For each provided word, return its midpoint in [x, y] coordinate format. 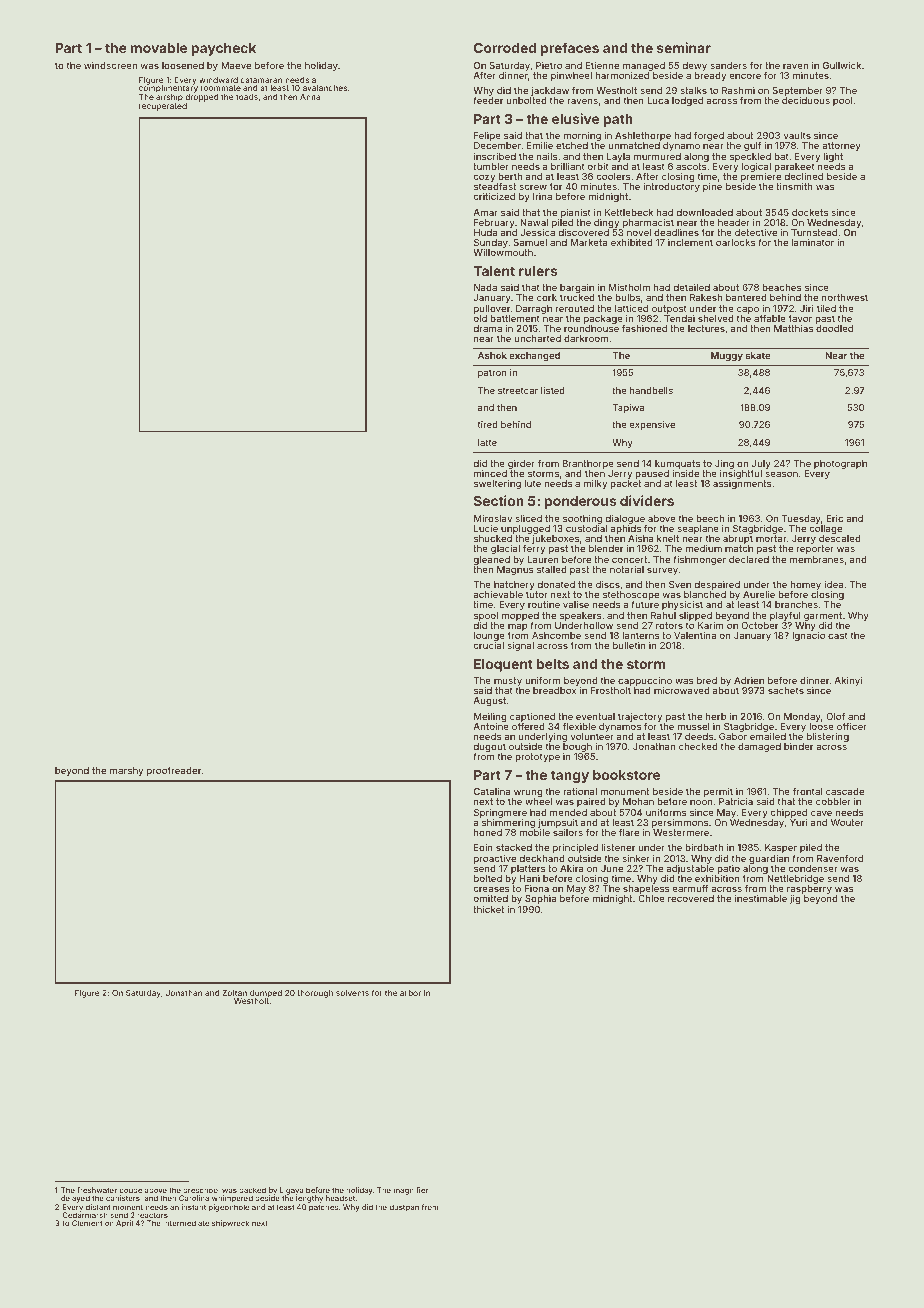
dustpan [404, 1208]
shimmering [508, 823]
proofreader [174, 771]
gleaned [491, 560]
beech [710, 518]
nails [547, 156]
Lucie [486, 528]
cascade [845, 791]
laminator [813, 242]
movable [159, 48]
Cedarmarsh [85, 1215]
